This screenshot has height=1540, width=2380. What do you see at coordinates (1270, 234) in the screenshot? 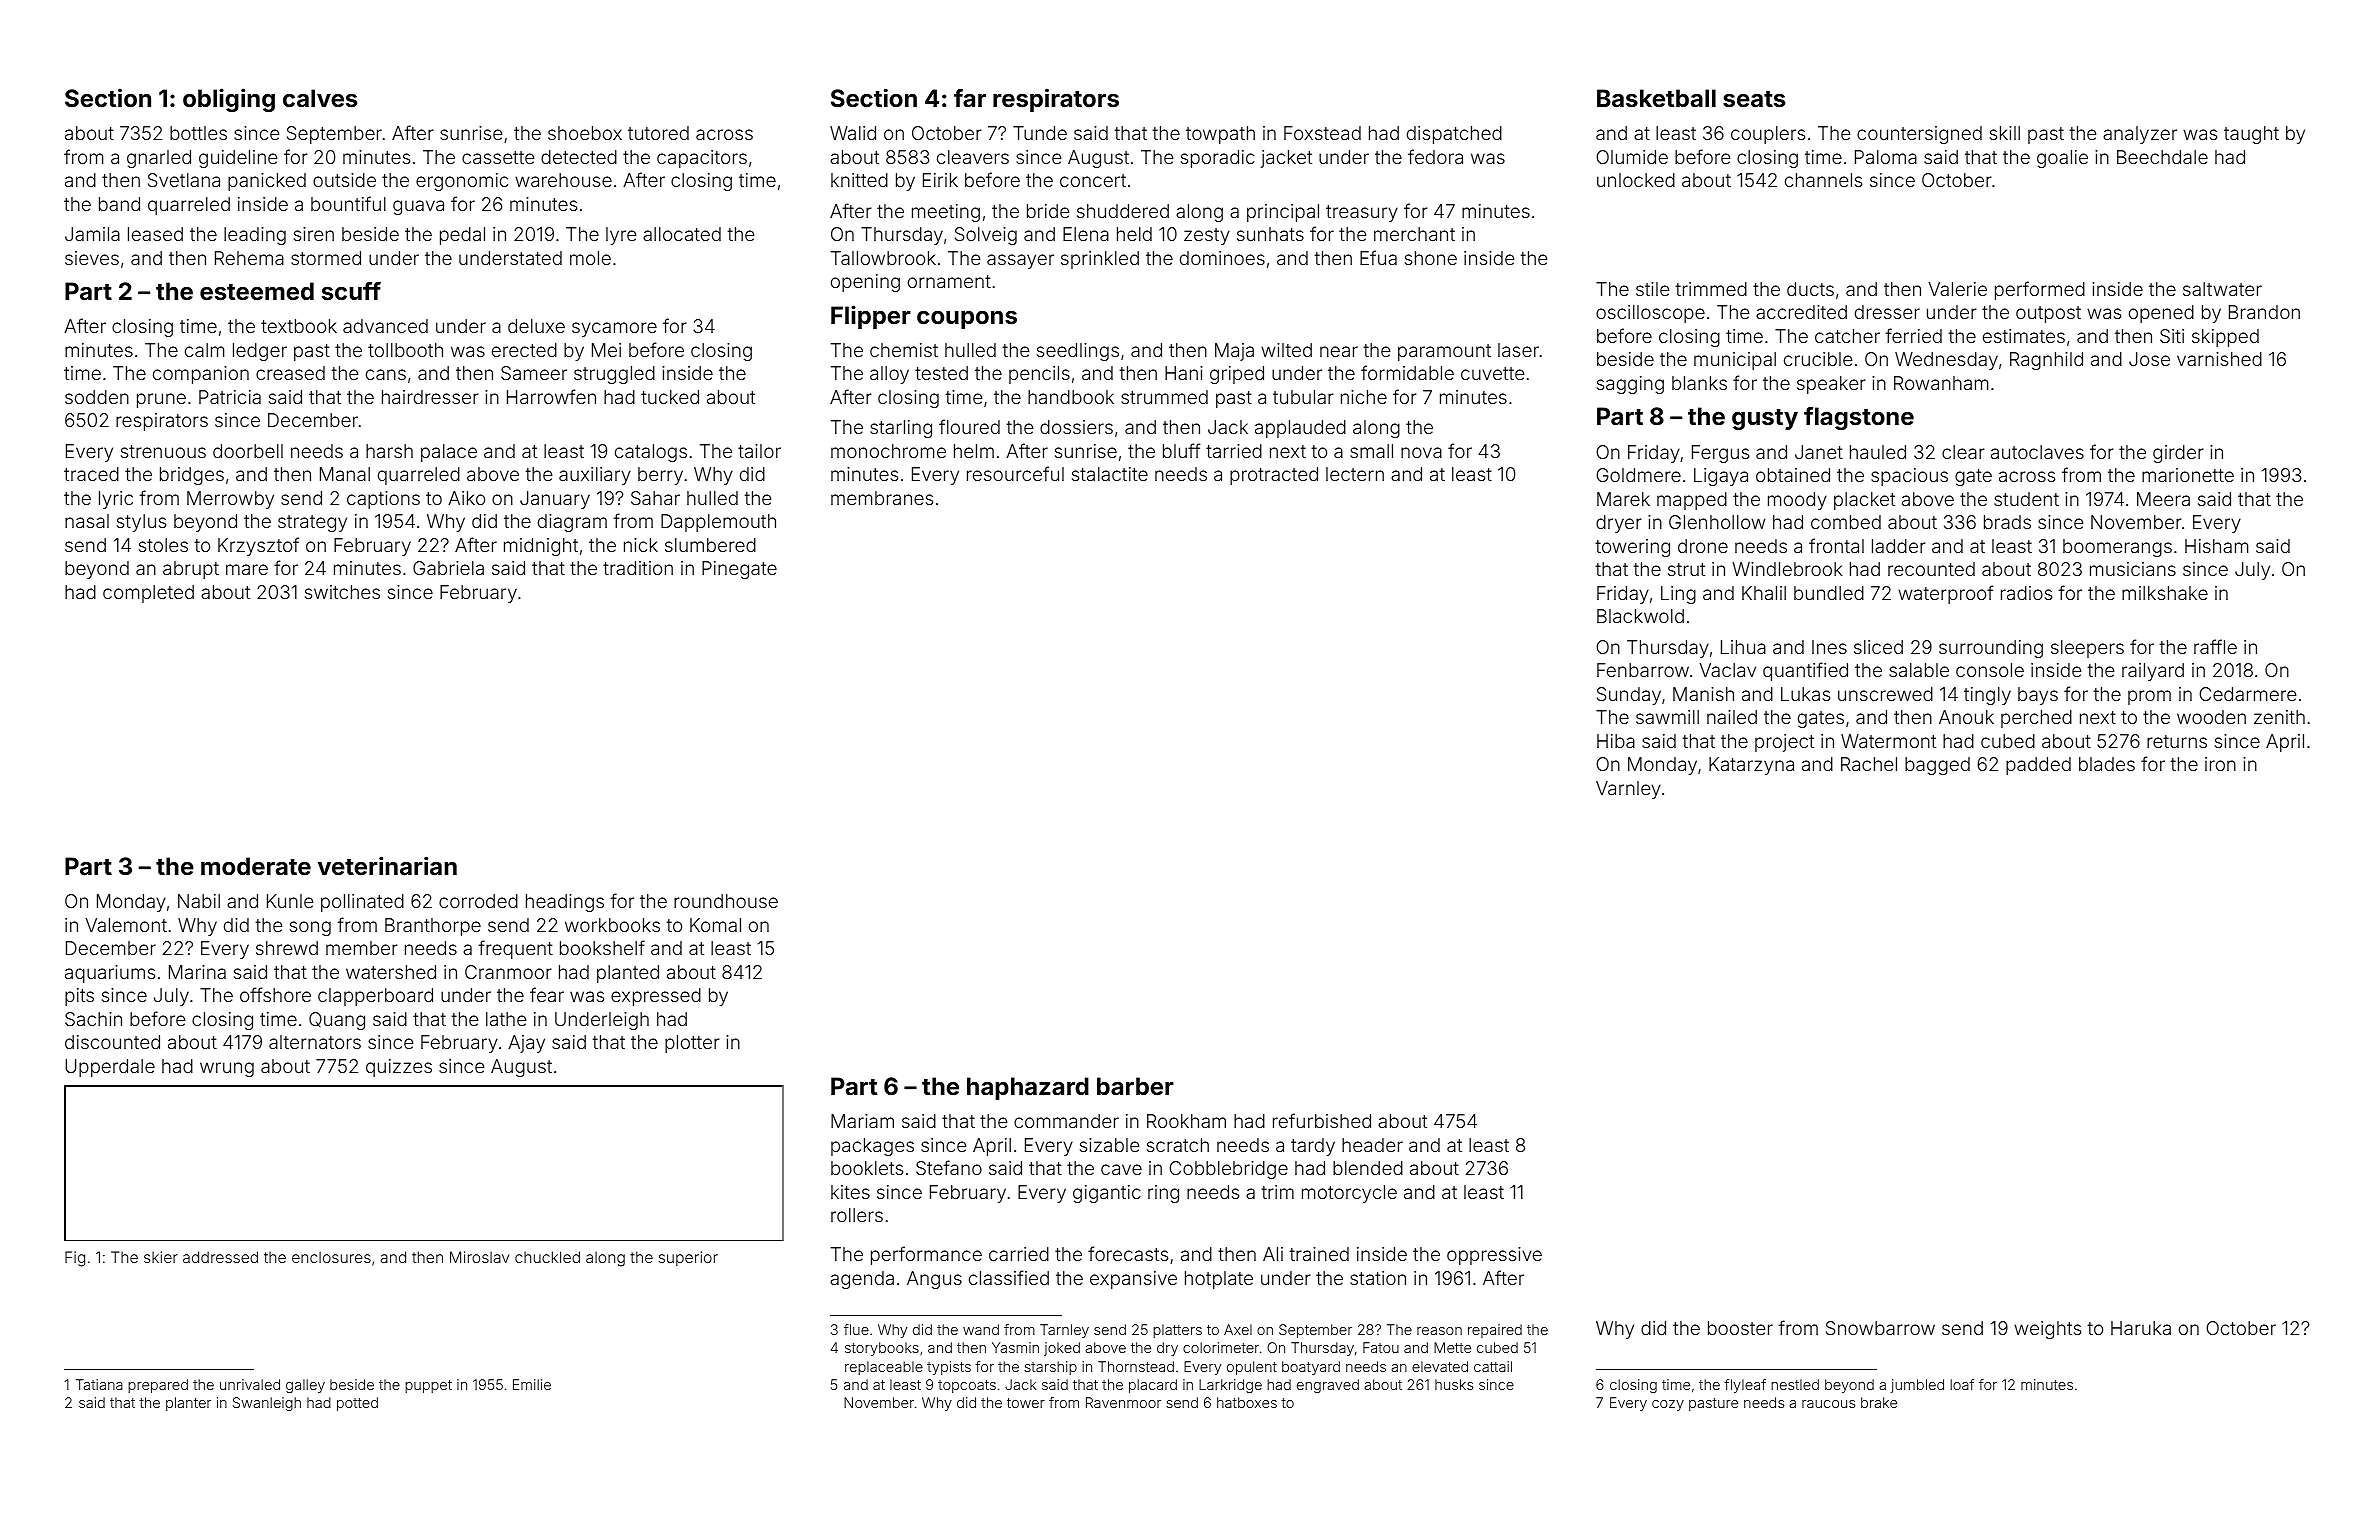
I see `sunhats` at bounding box center [1270, 234].
